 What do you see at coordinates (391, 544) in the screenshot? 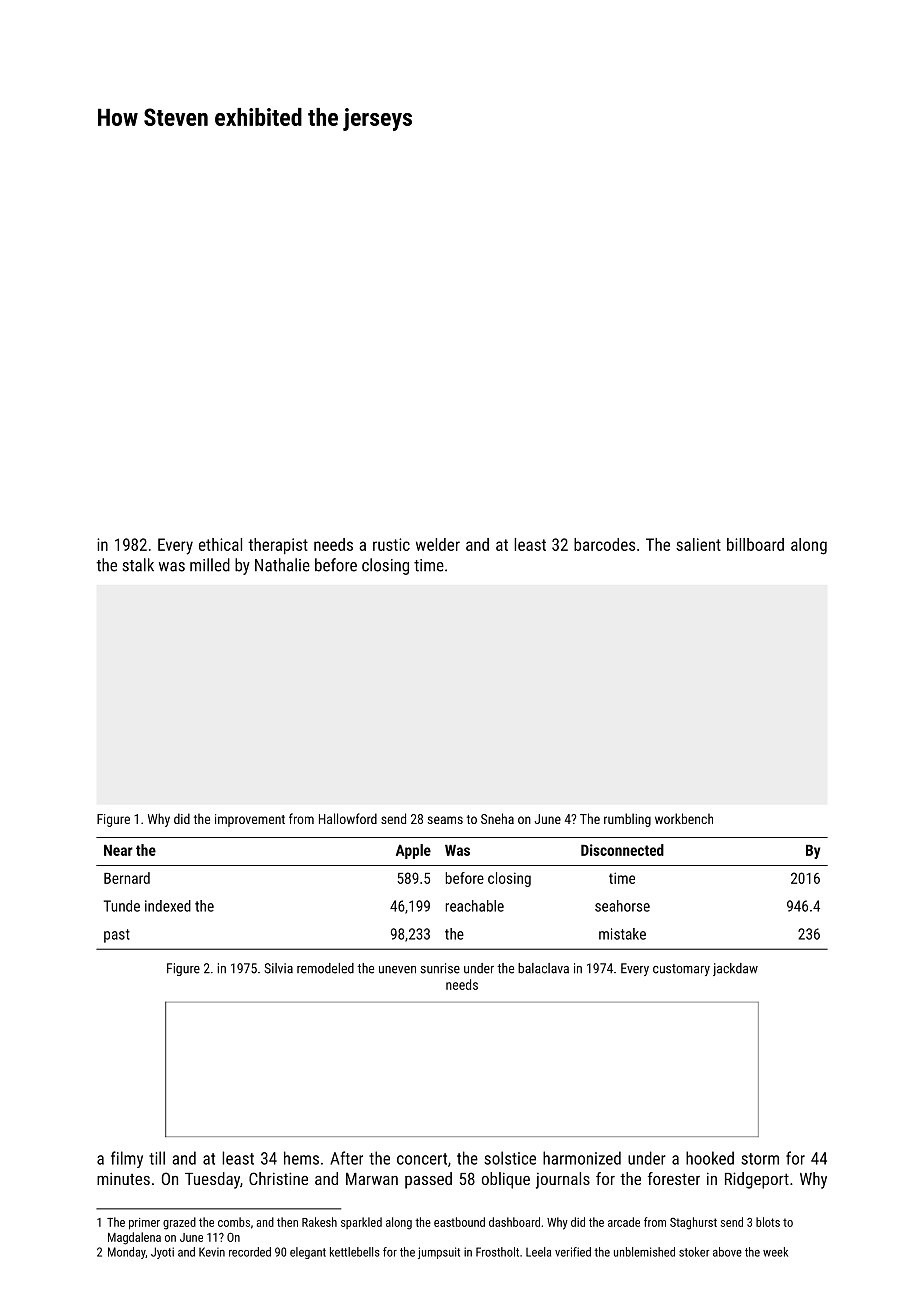
I see `rustic` at bounding box center [391, 544].
